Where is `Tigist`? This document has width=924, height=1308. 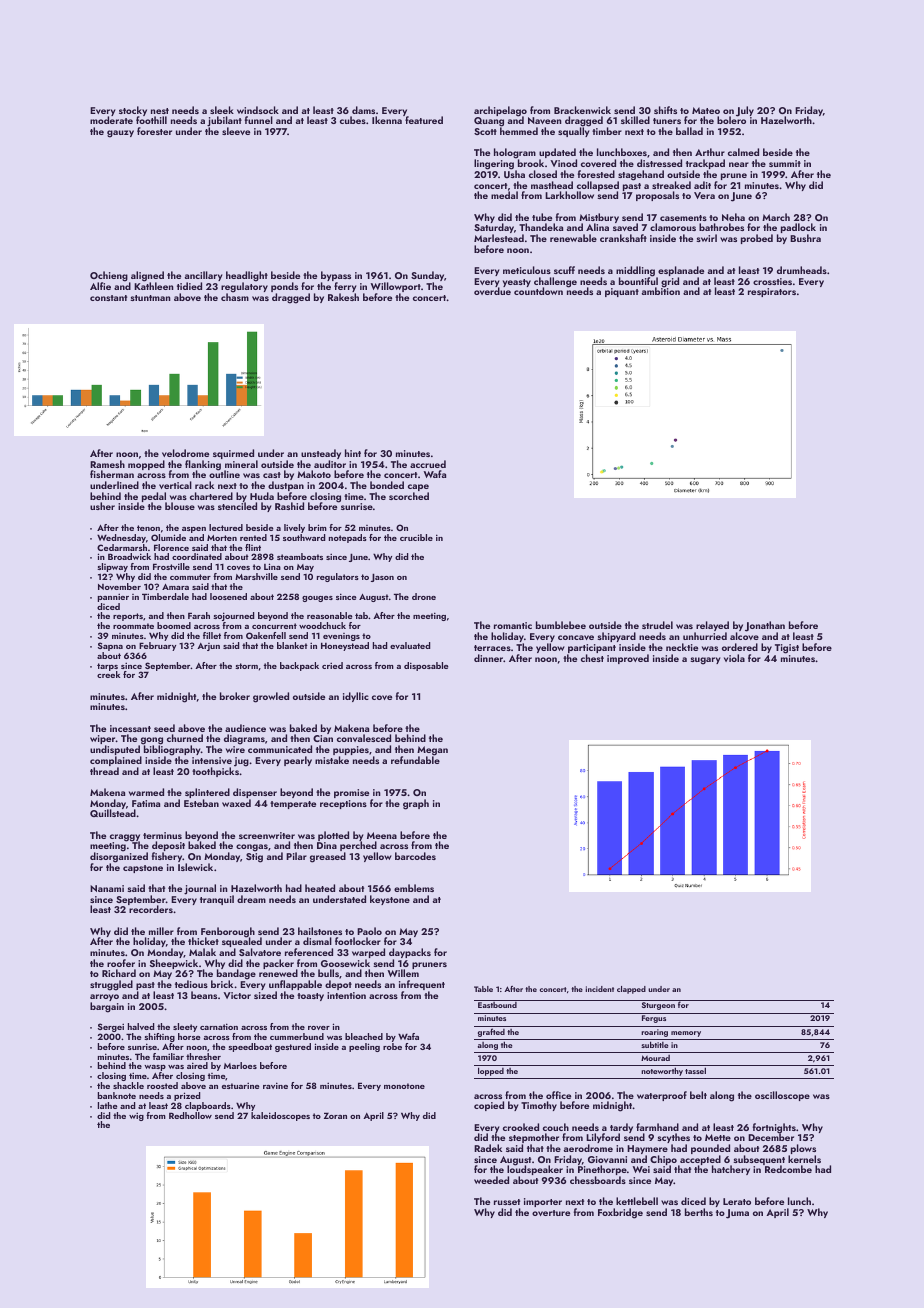 Tigist is located at coordinates (787, 649).
